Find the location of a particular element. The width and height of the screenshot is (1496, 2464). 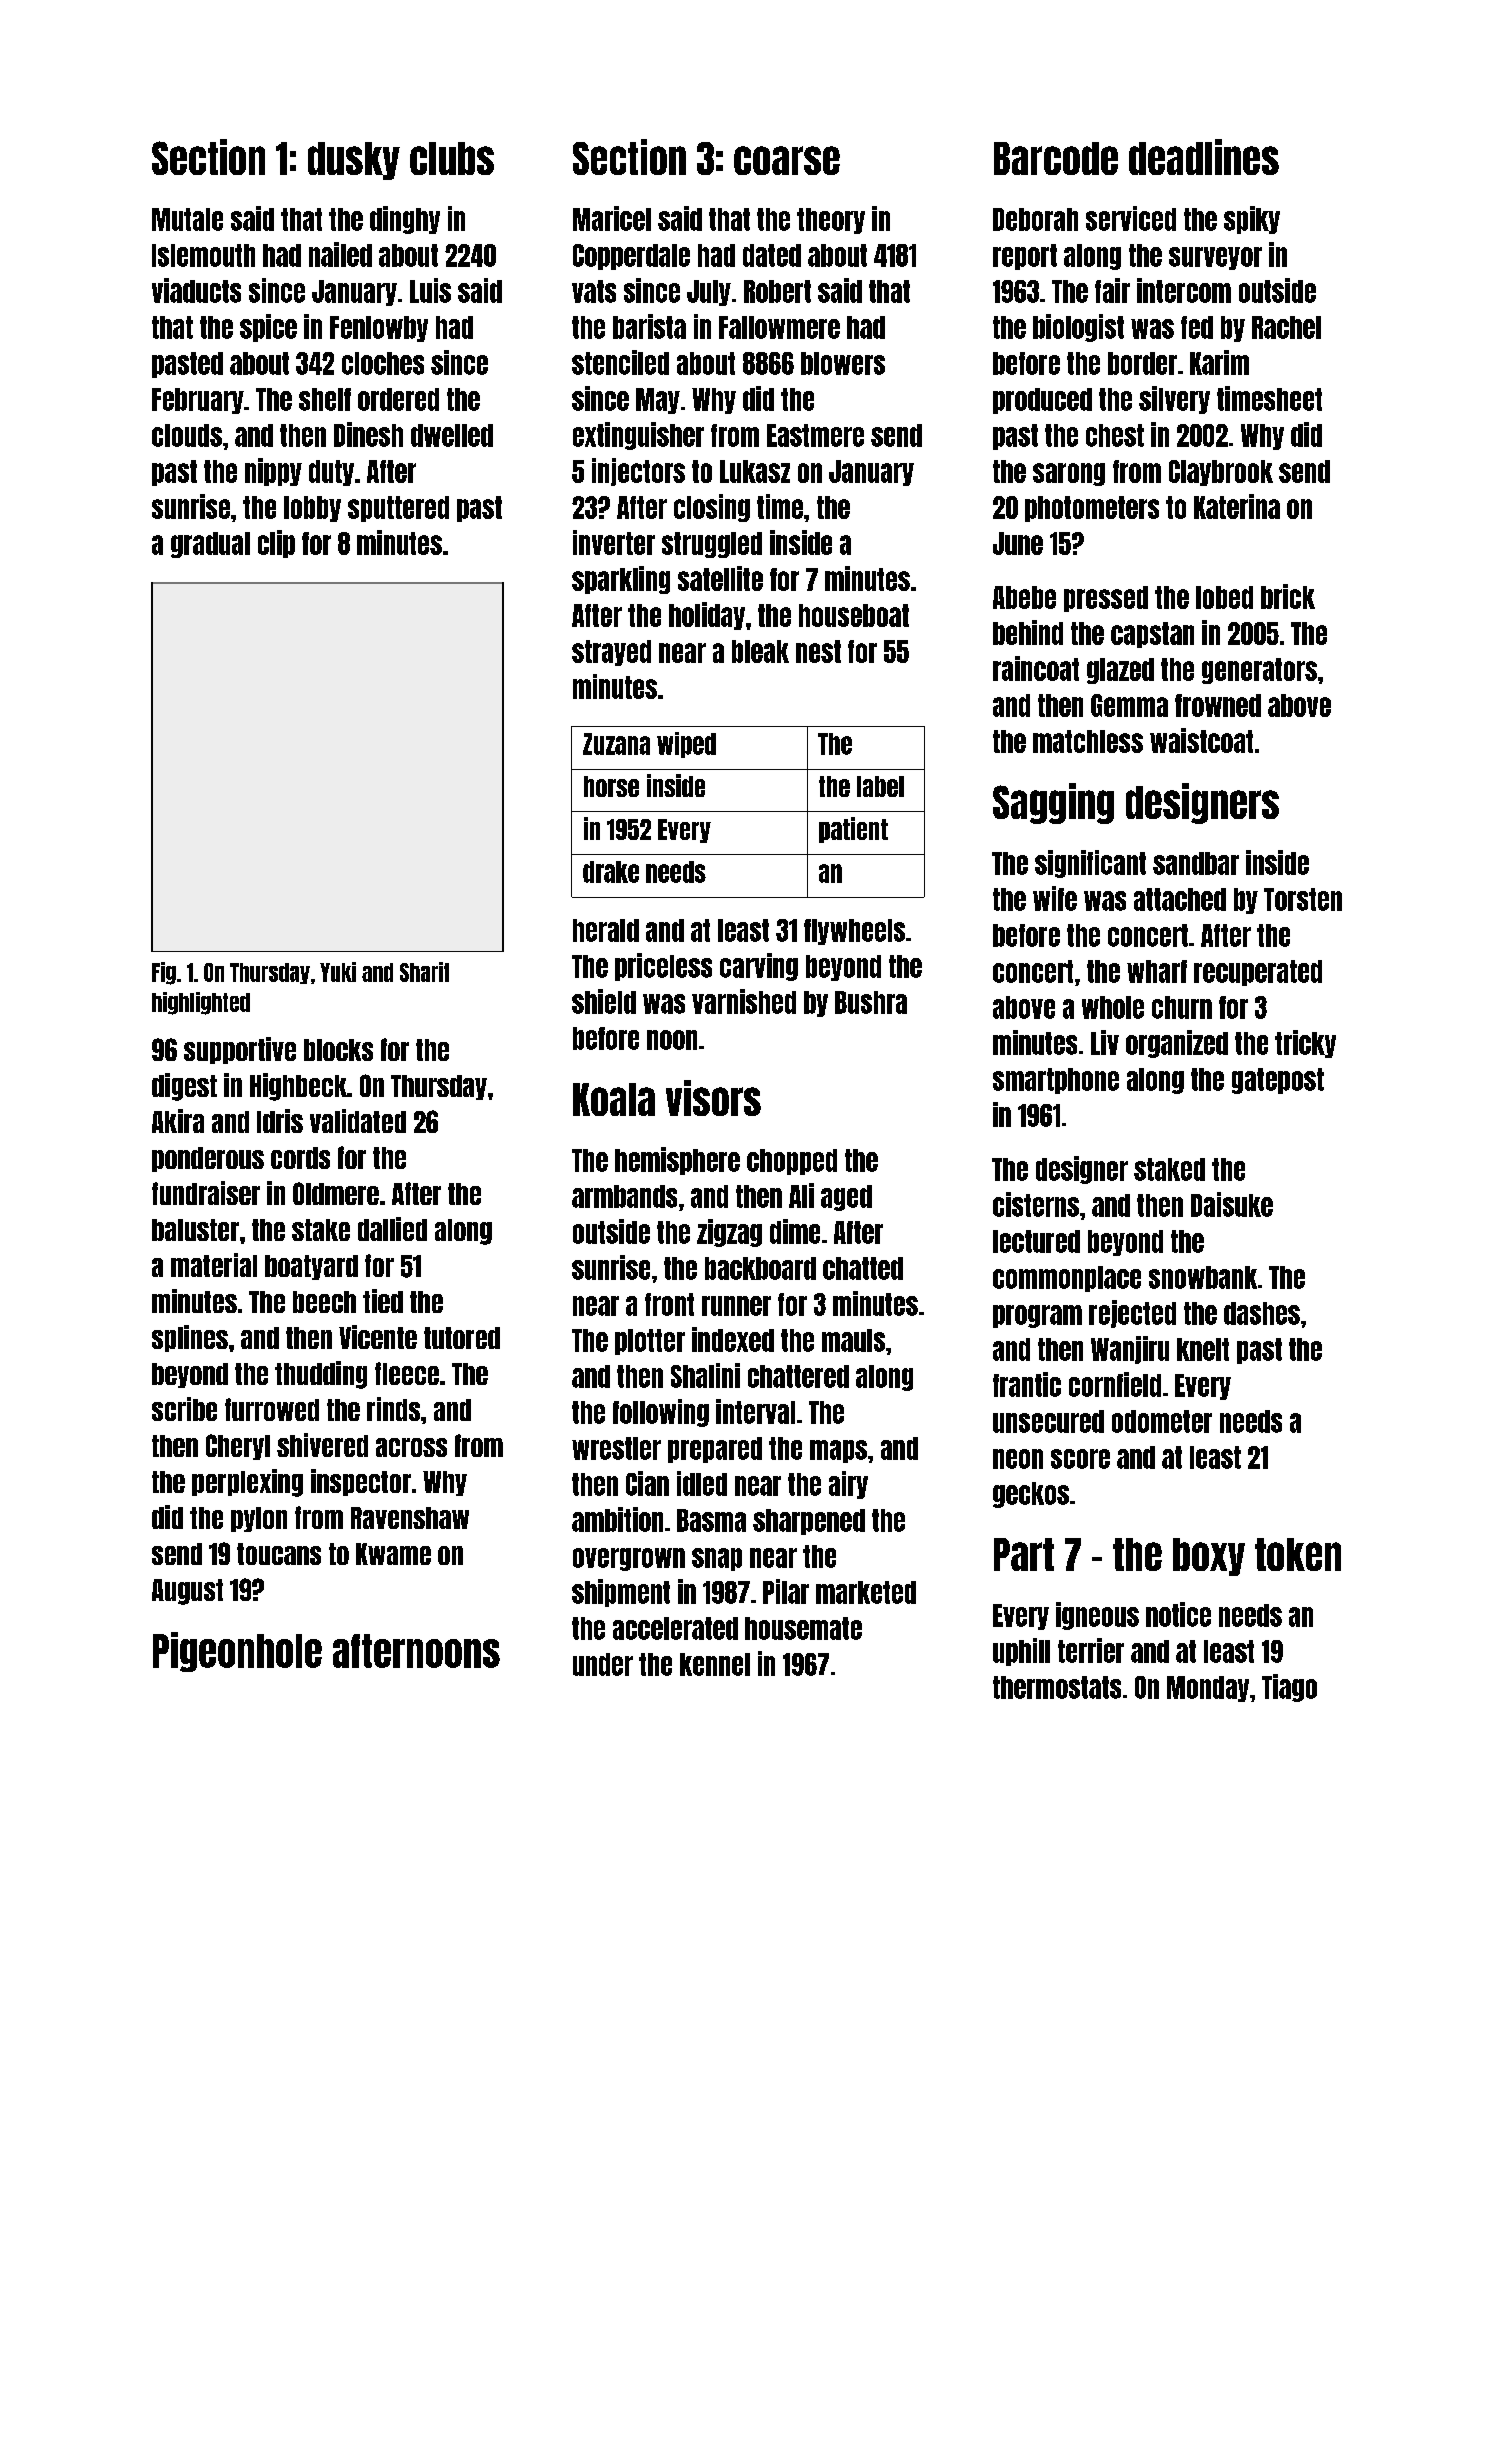

strayed is located at coordinates (611, 653).
